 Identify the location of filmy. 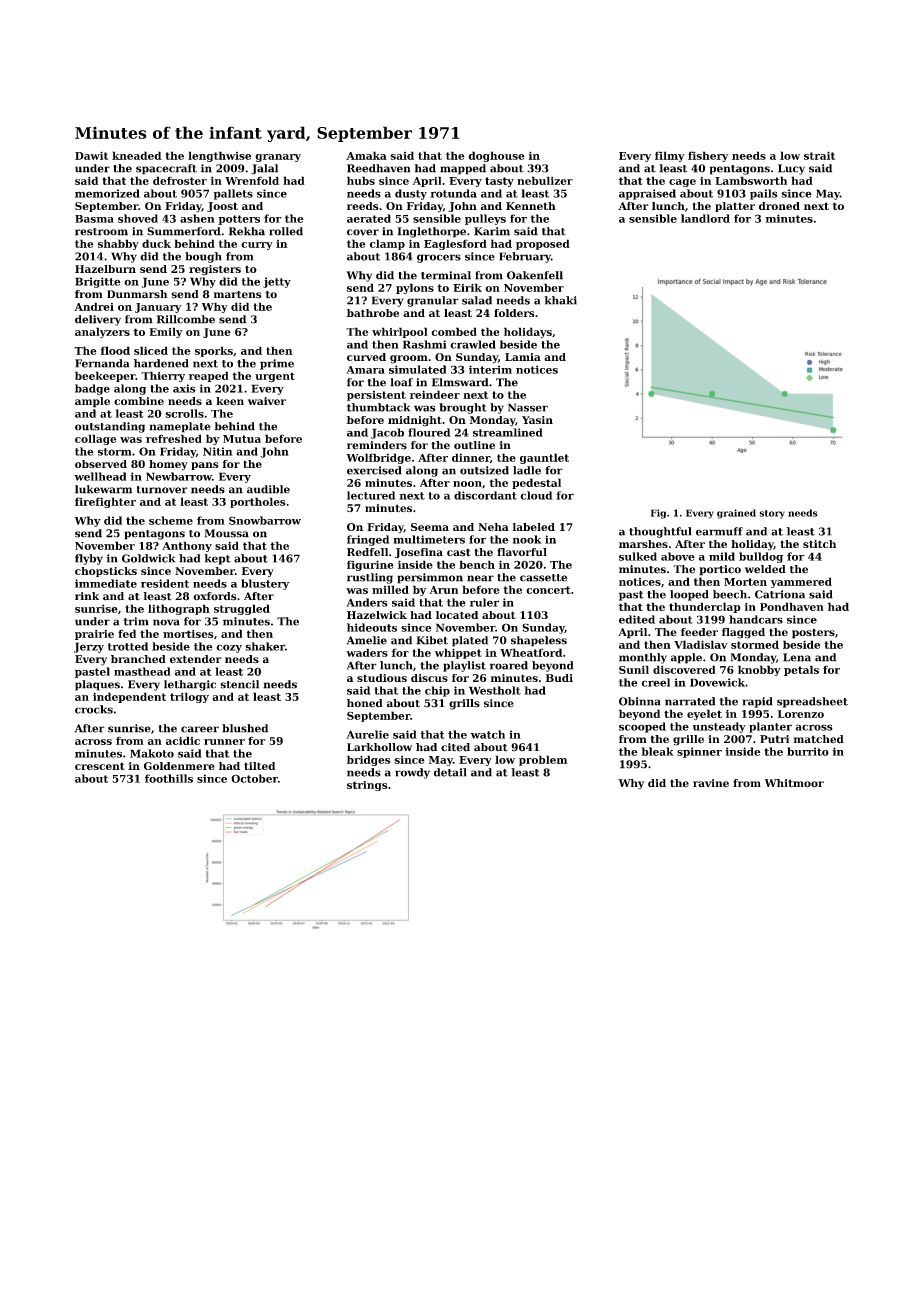
(670, 156).
